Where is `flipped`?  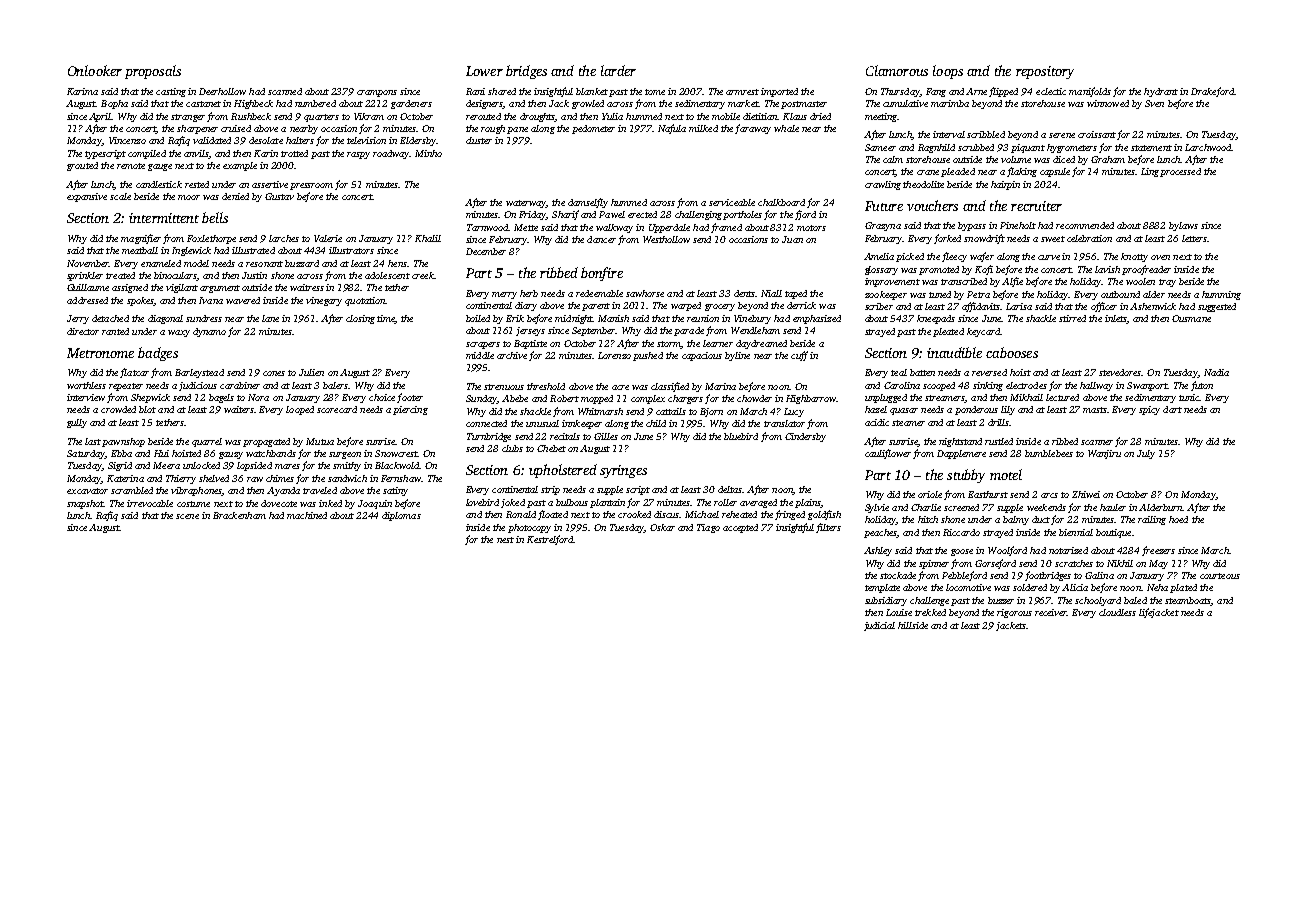
flipped is located at coordinates (1003, 92).
